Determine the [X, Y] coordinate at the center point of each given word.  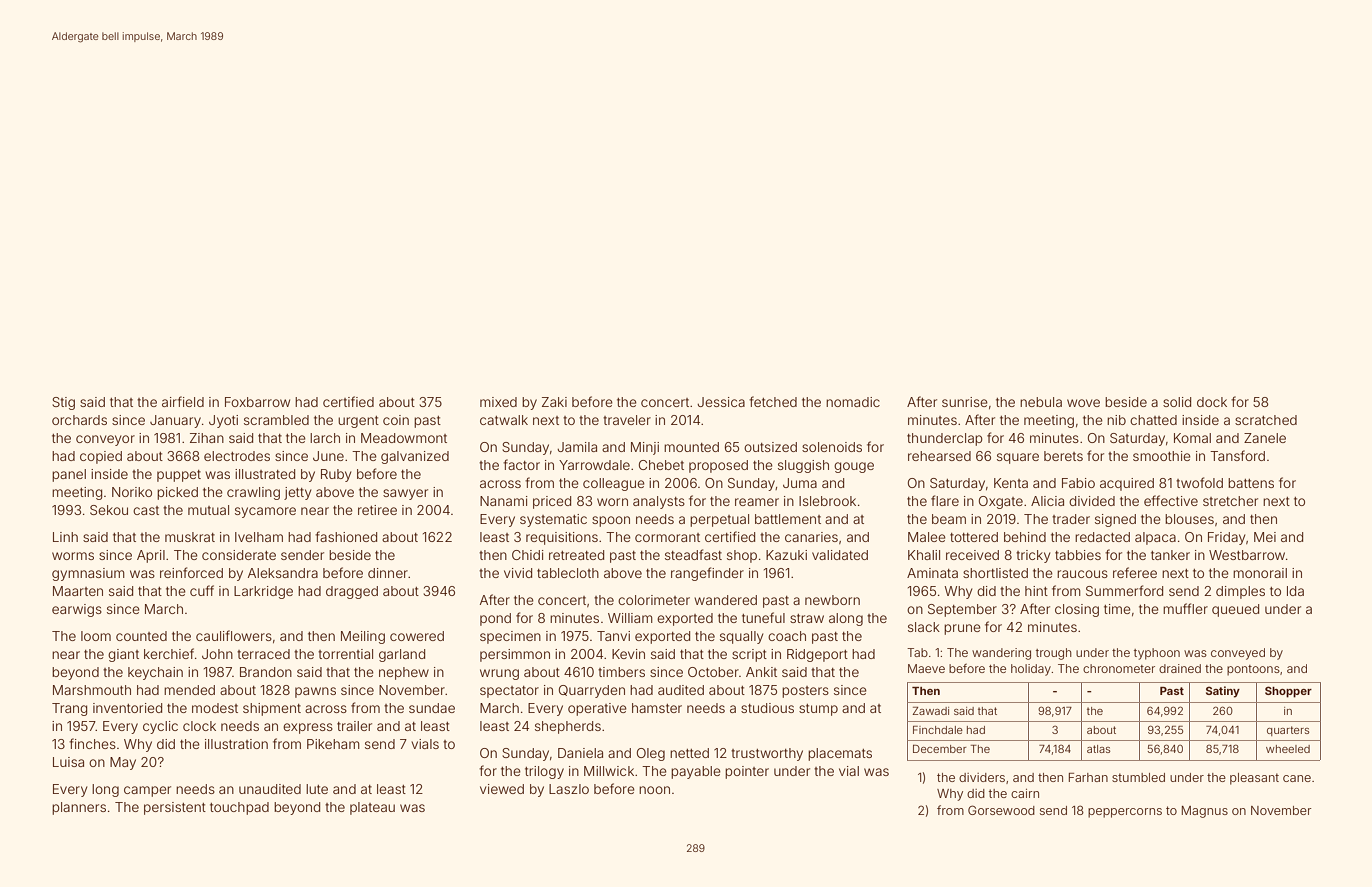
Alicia [1047, 501]
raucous [1082, 574]
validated [840, 555]
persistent [175, 808]
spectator [509, 692]
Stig [63, 403]
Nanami [504, 501]
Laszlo [569, 789]
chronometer [1119, 668]
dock [1212, 402]
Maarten [78, 591]
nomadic [853, 402]
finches [92, 743]
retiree [377, 510]
